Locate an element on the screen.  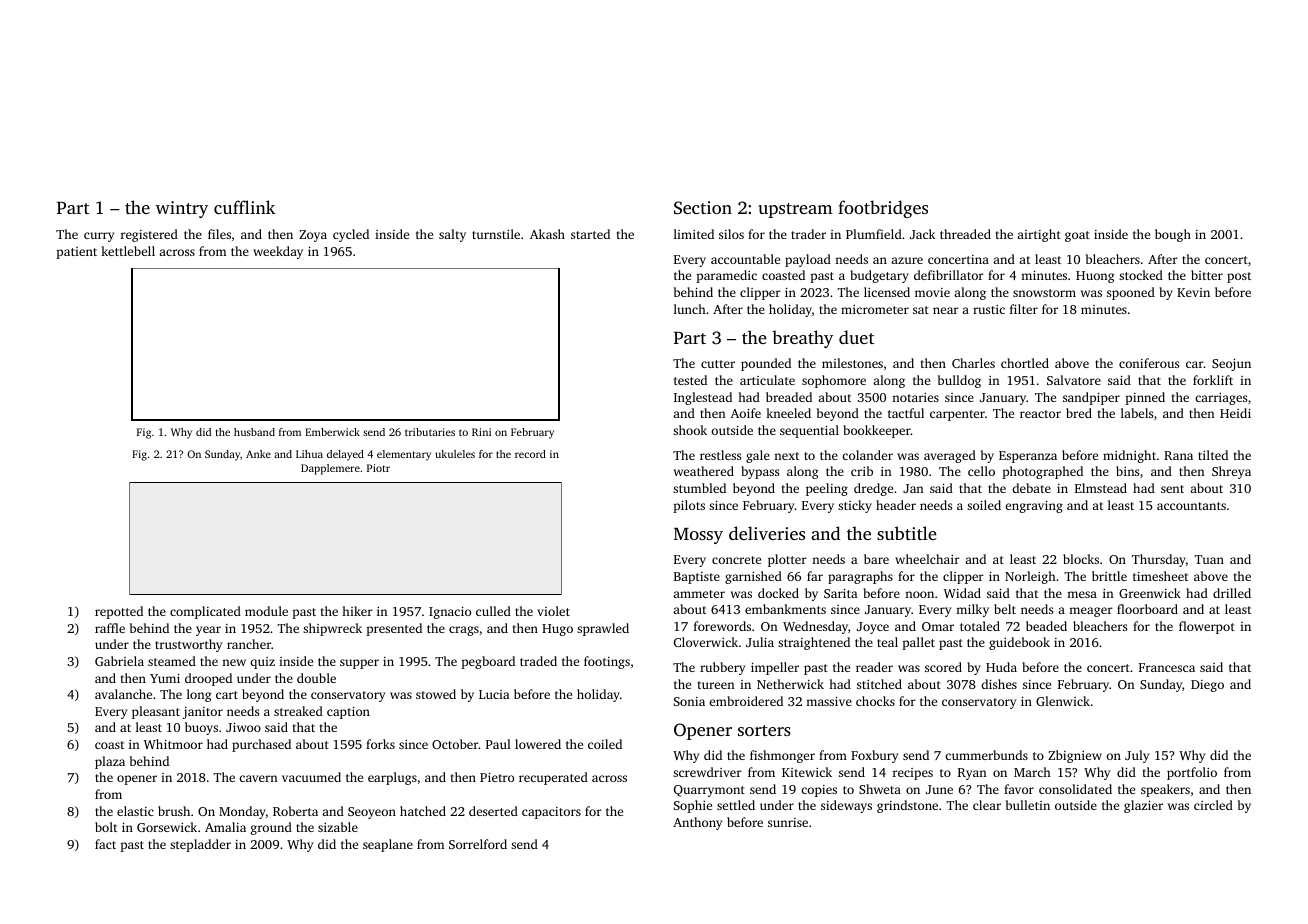
bough is located at coordinates (1173, 235).
